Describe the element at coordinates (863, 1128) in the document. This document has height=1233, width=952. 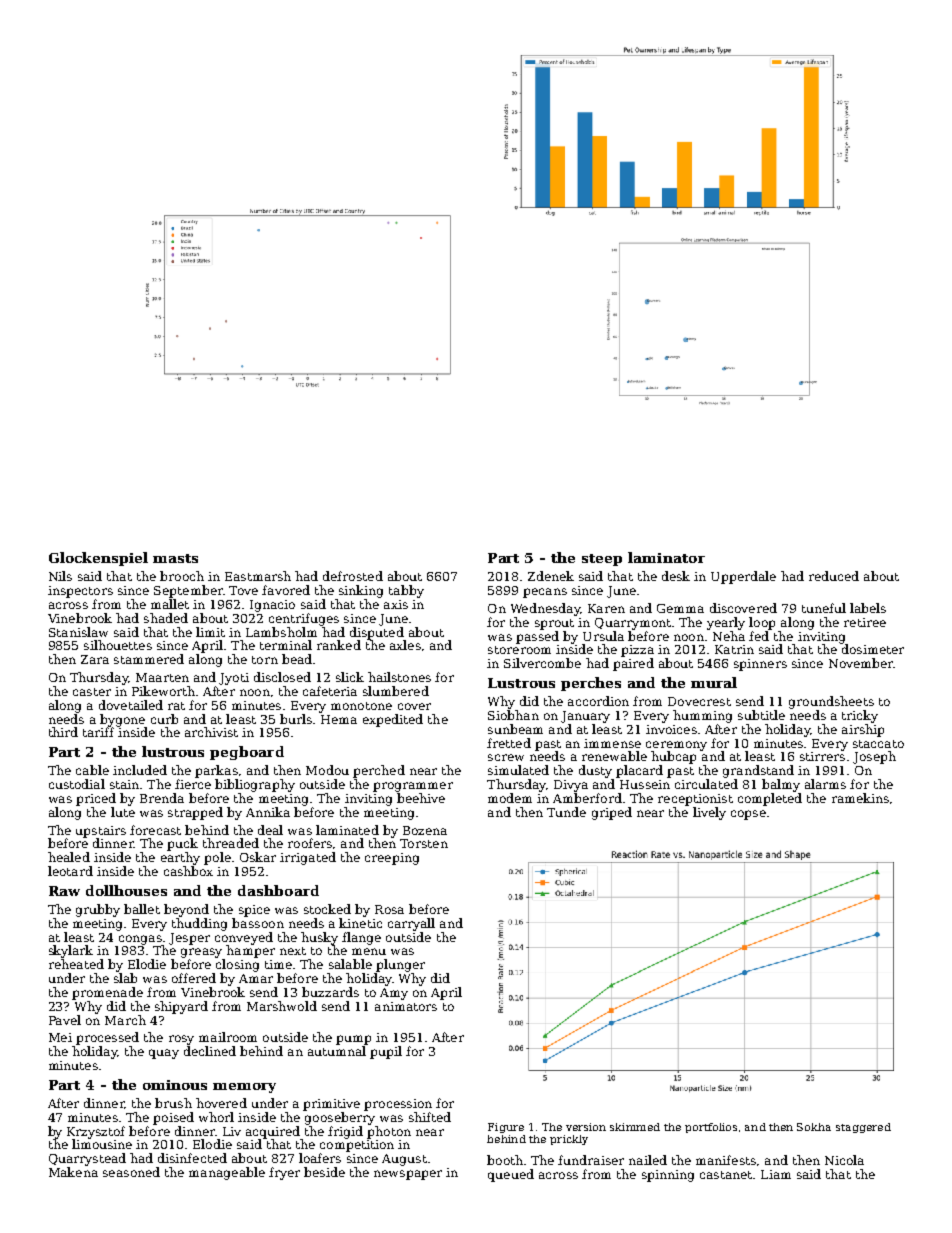
I see `staggered` at that location.
